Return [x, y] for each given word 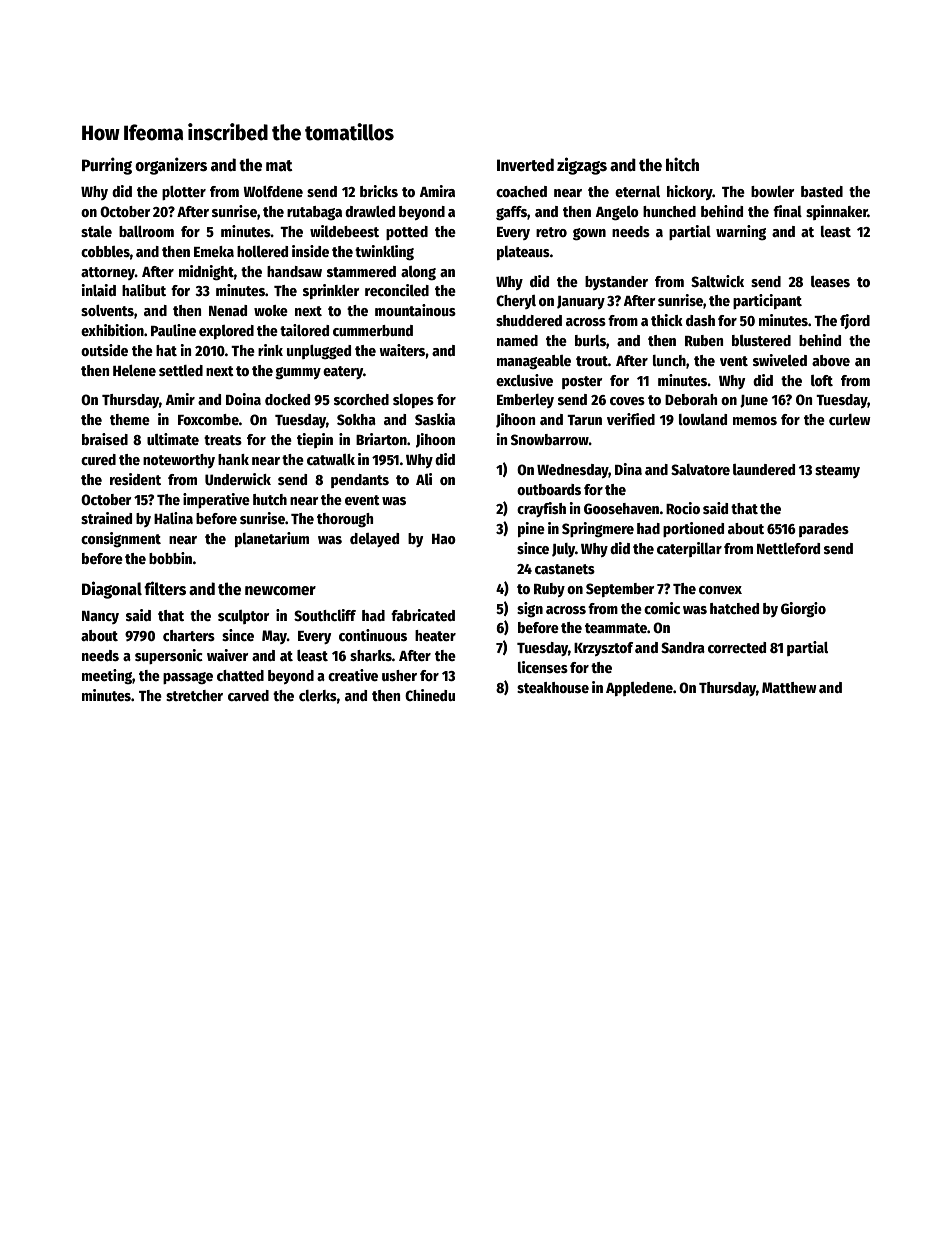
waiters [402, 350]
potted [407, 233]
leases [830, 281]
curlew [850, 419]
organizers [171, 166]
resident [135, 479]
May [274, 637]
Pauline [173, 330]
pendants [360, 481]
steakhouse [553, 687]
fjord [855, 321]
